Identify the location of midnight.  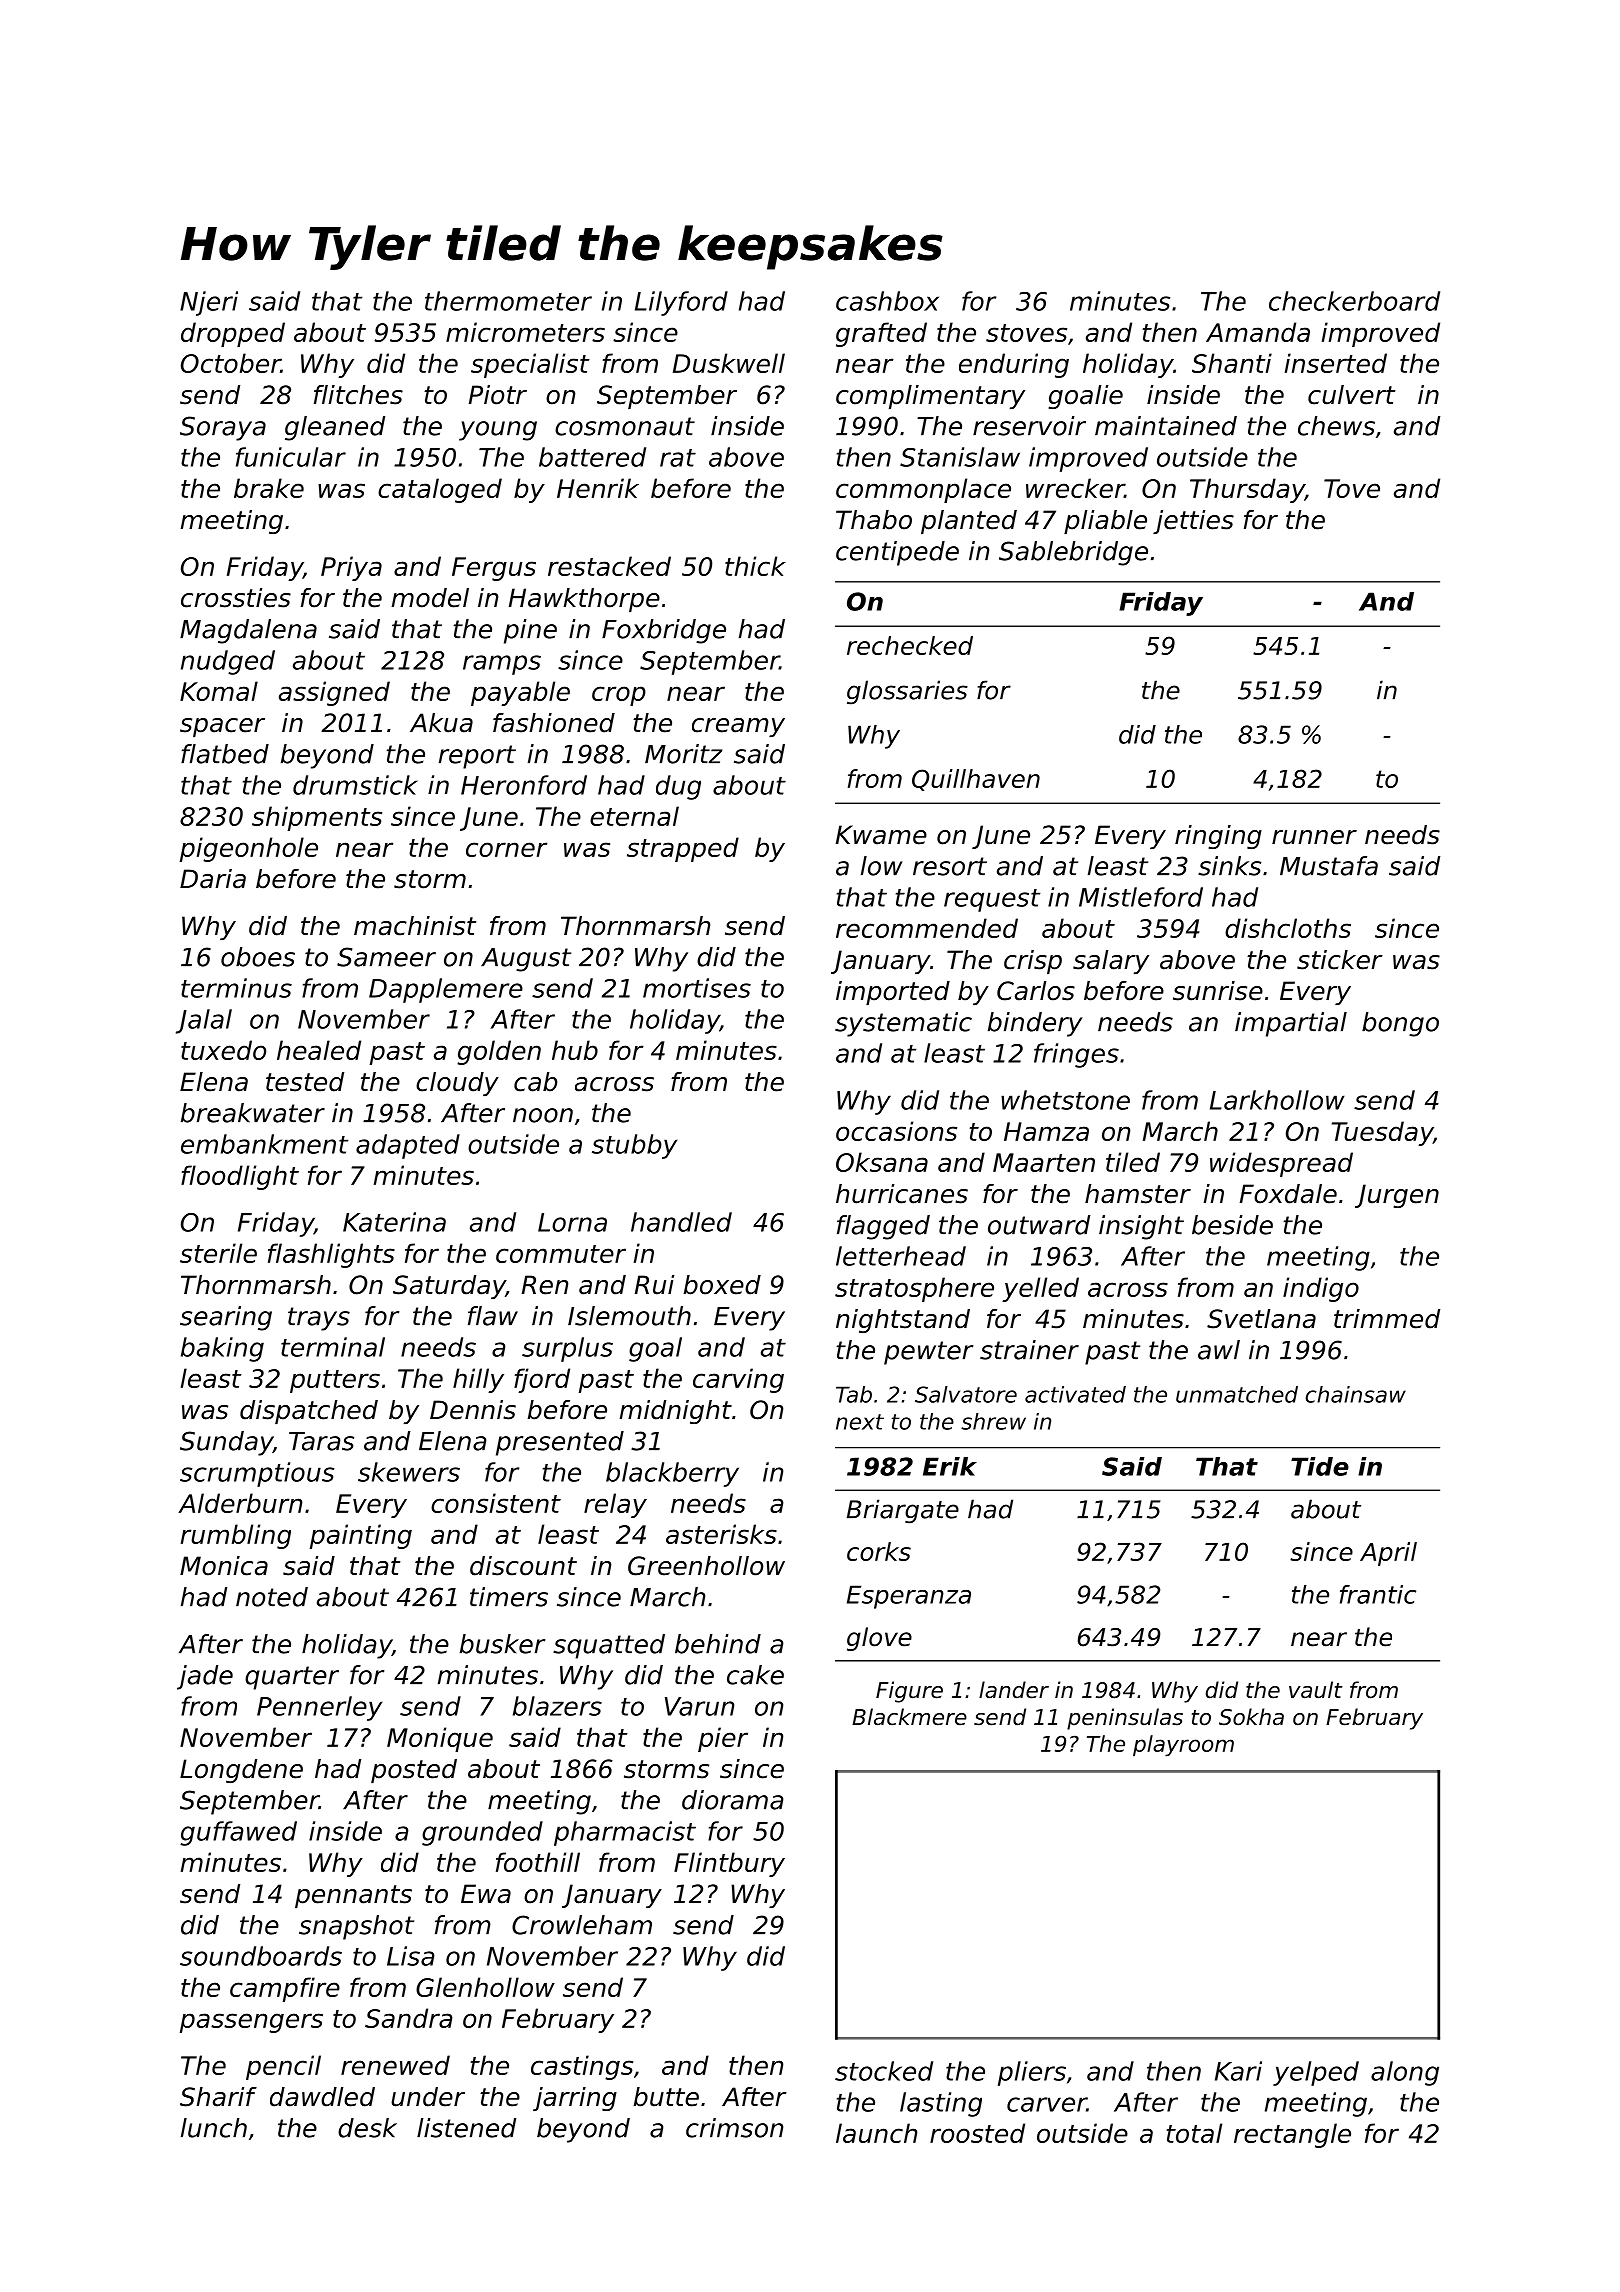
(675, 1412).
